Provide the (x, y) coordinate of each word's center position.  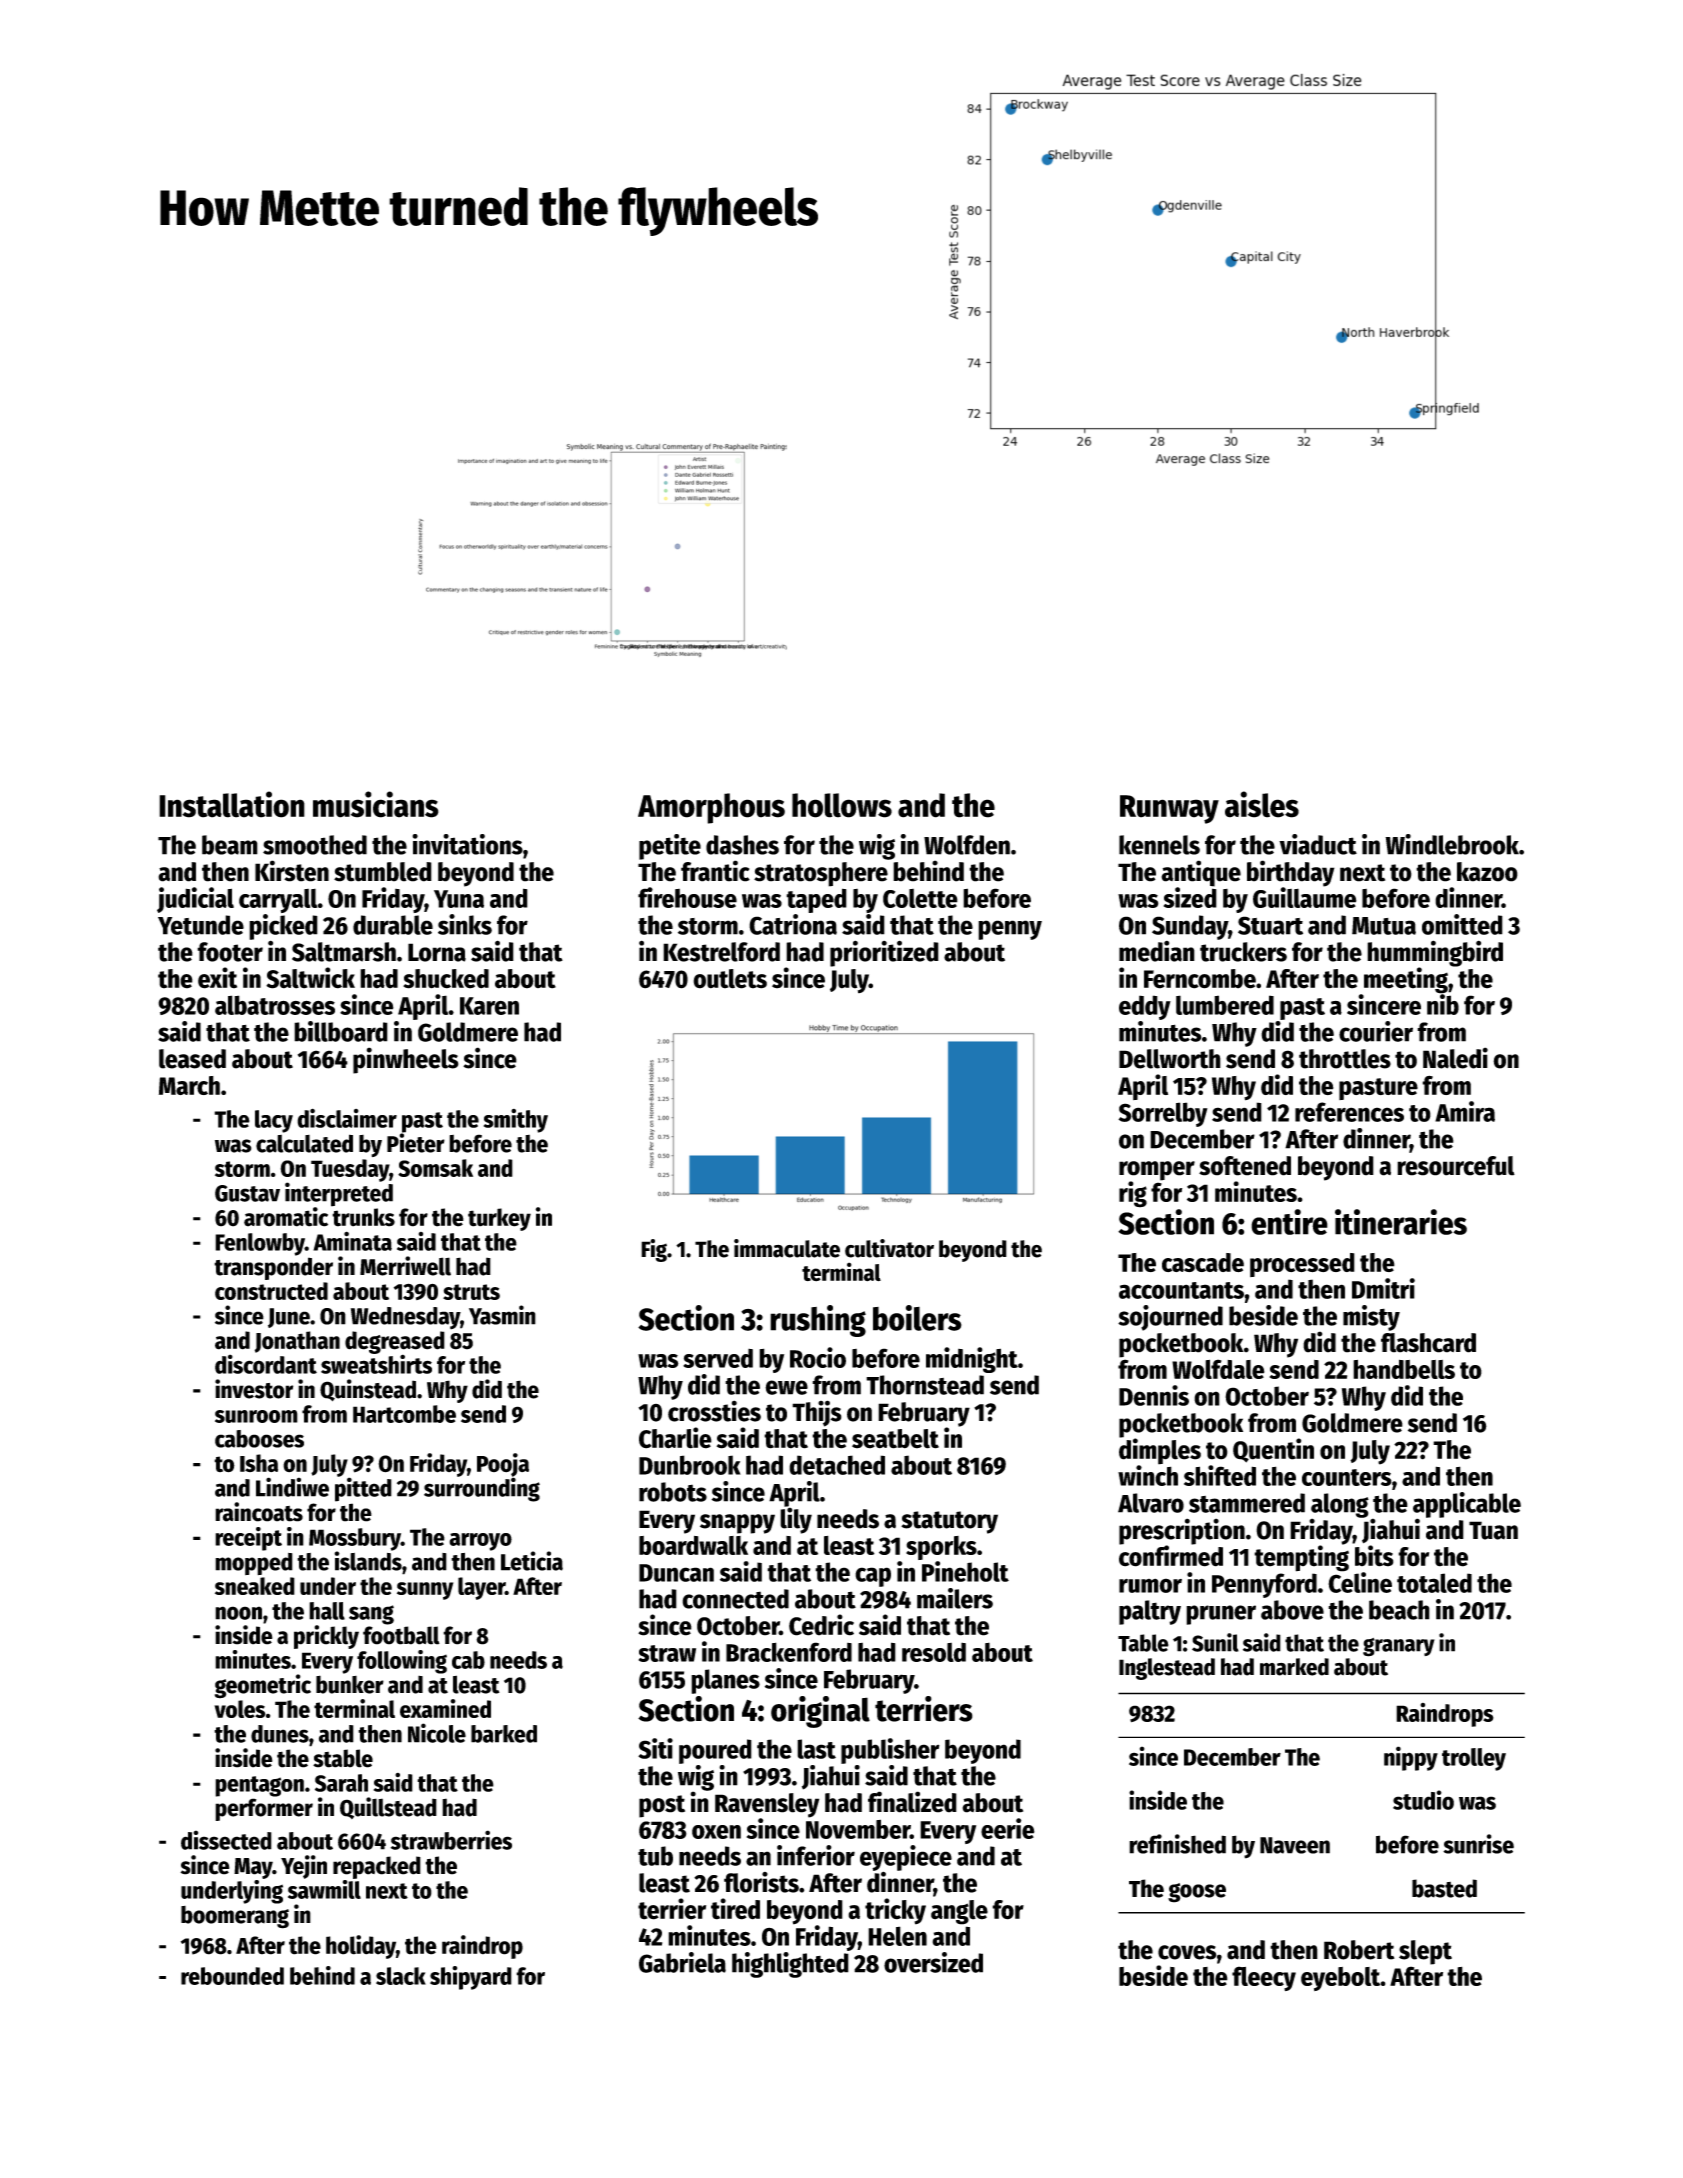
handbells (1404, 1369)
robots (673, 1492)
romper (1157, 1171)
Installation (232, 804)
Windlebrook (1452, 844)
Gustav (247, 1193)
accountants (1181, 1290)
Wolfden (967, 845)
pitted (363, 1489)
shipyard (471, 1978)
